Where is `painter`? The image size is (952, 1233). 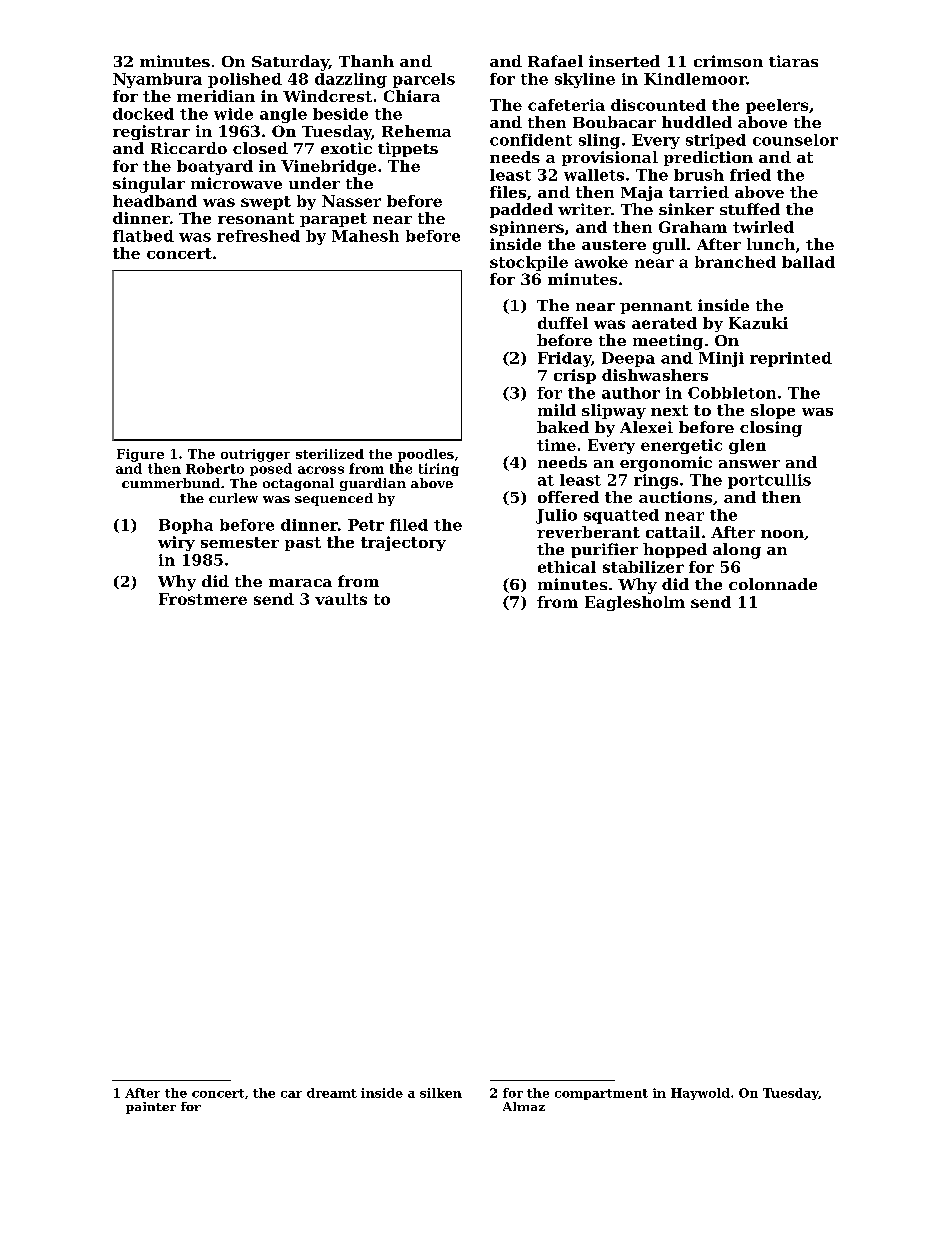
painter is located at coordinates (151, 1108).
